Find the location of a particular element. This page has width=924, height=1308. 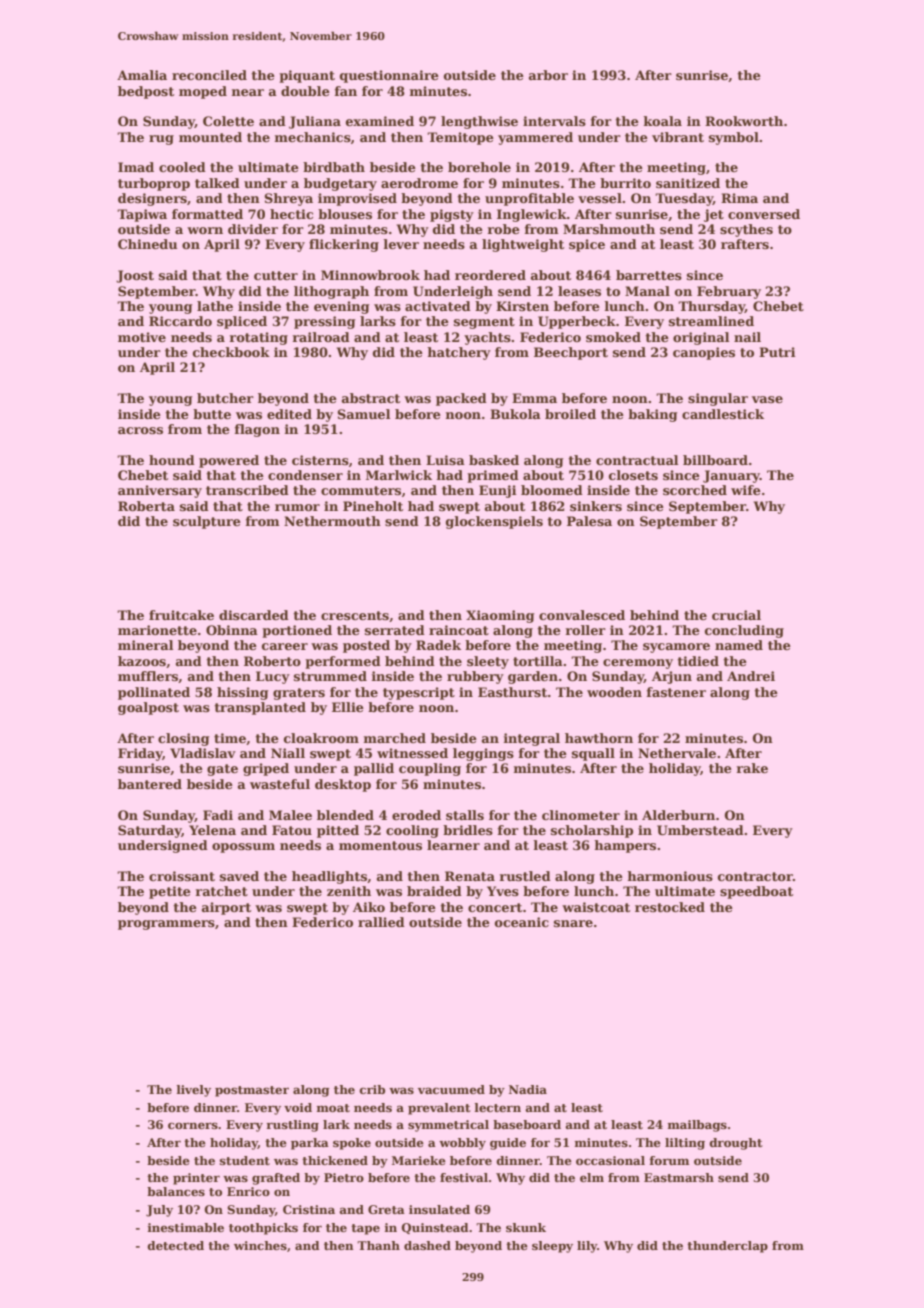

vacuumed is located at coordinates (451, 1089).
